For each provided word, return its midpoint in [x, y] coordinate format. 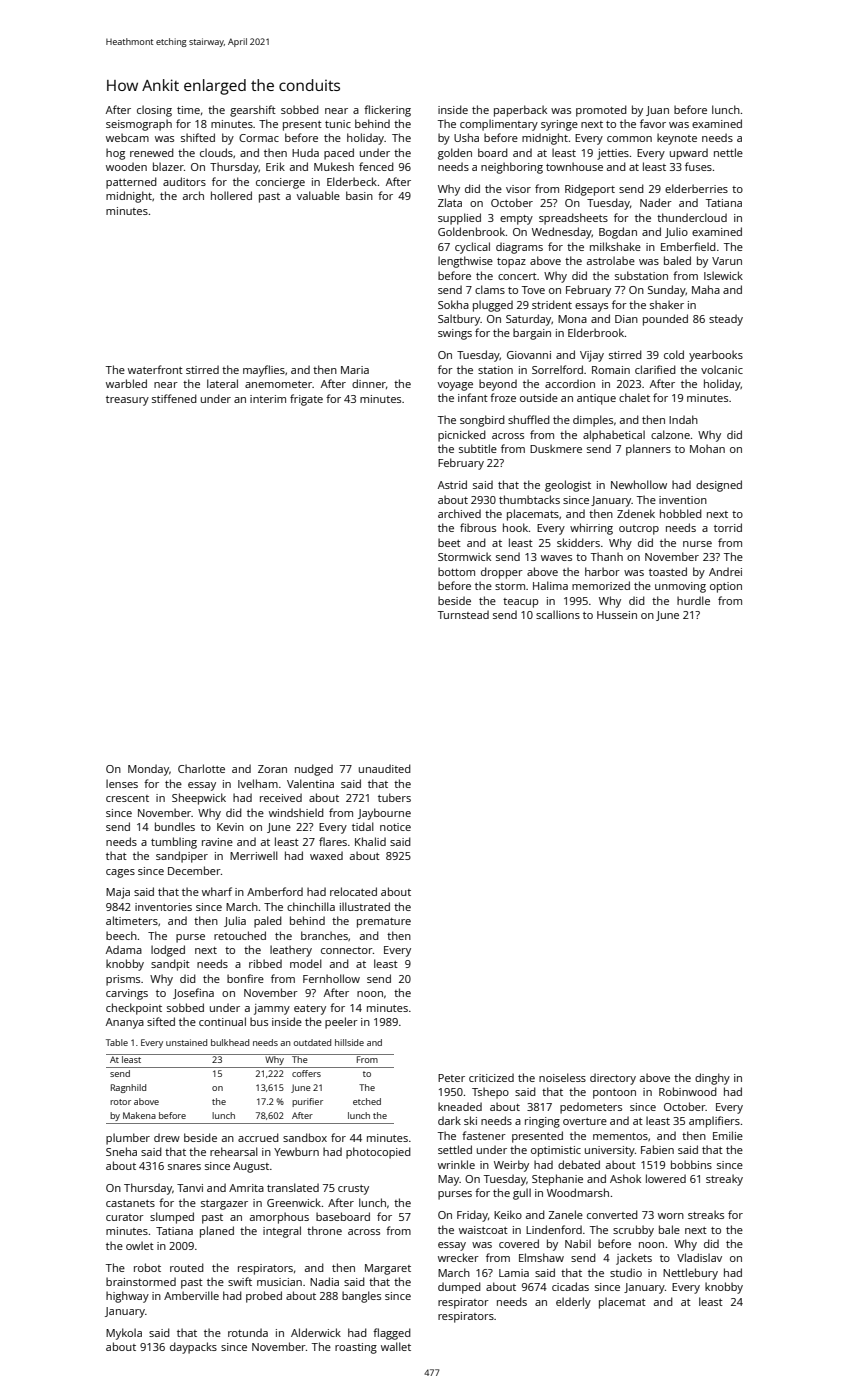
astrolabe [611, 260]
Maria [355, 370]
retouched [240, 935]
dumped [459, 1288]
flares [333, 841]
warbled [126, 383]
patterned [131, 183]
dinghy [712, 1079]
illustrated [365, 906]
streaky [724, 1180]
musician [279, 1282]
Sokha [453, 304]
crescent [127, 798]
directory [613, 1079]
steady [726, 320]
